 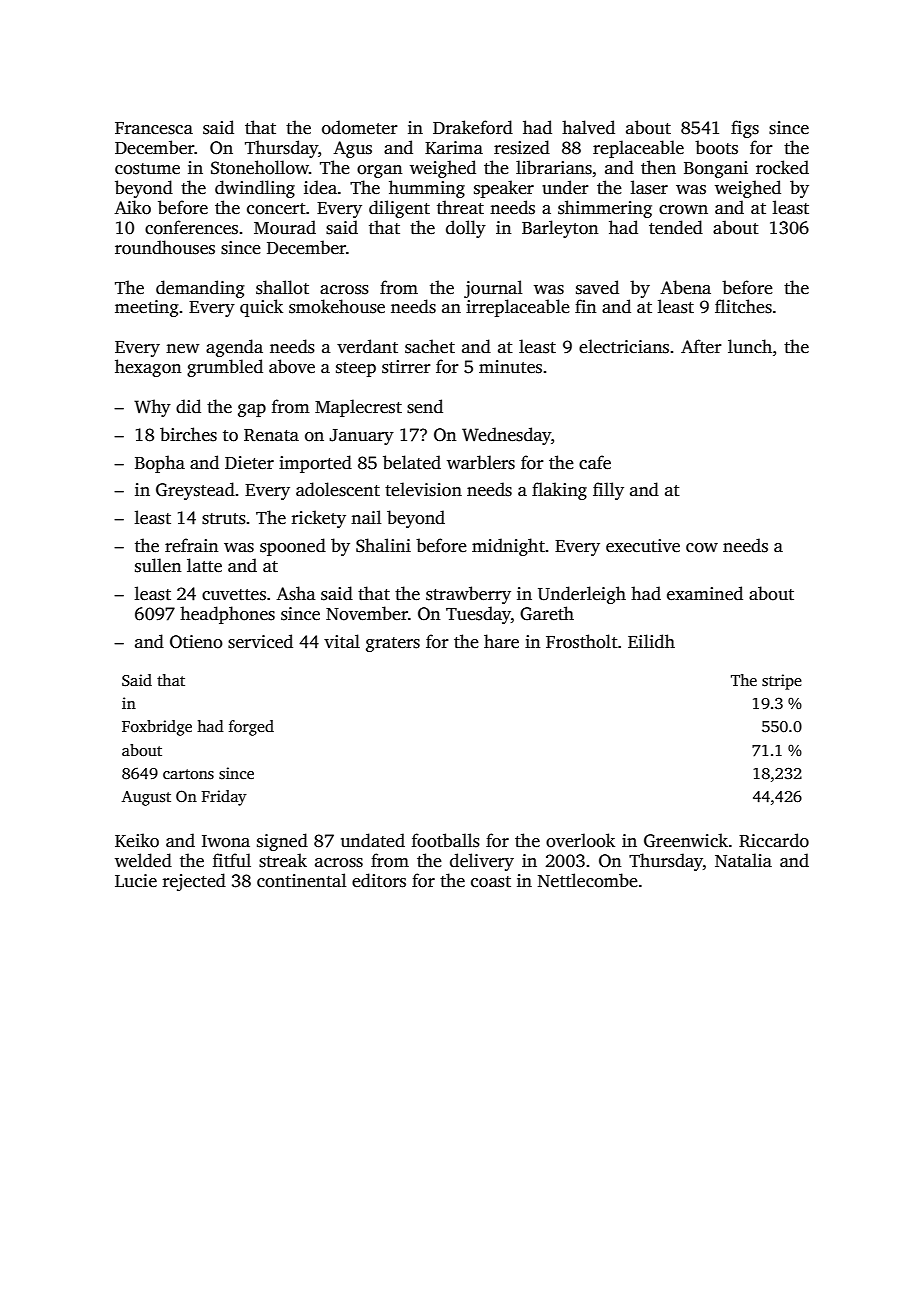 What do you see at coordinates (750, 346) in the document?
I see `lunch` at bounding box center [750, 346].
